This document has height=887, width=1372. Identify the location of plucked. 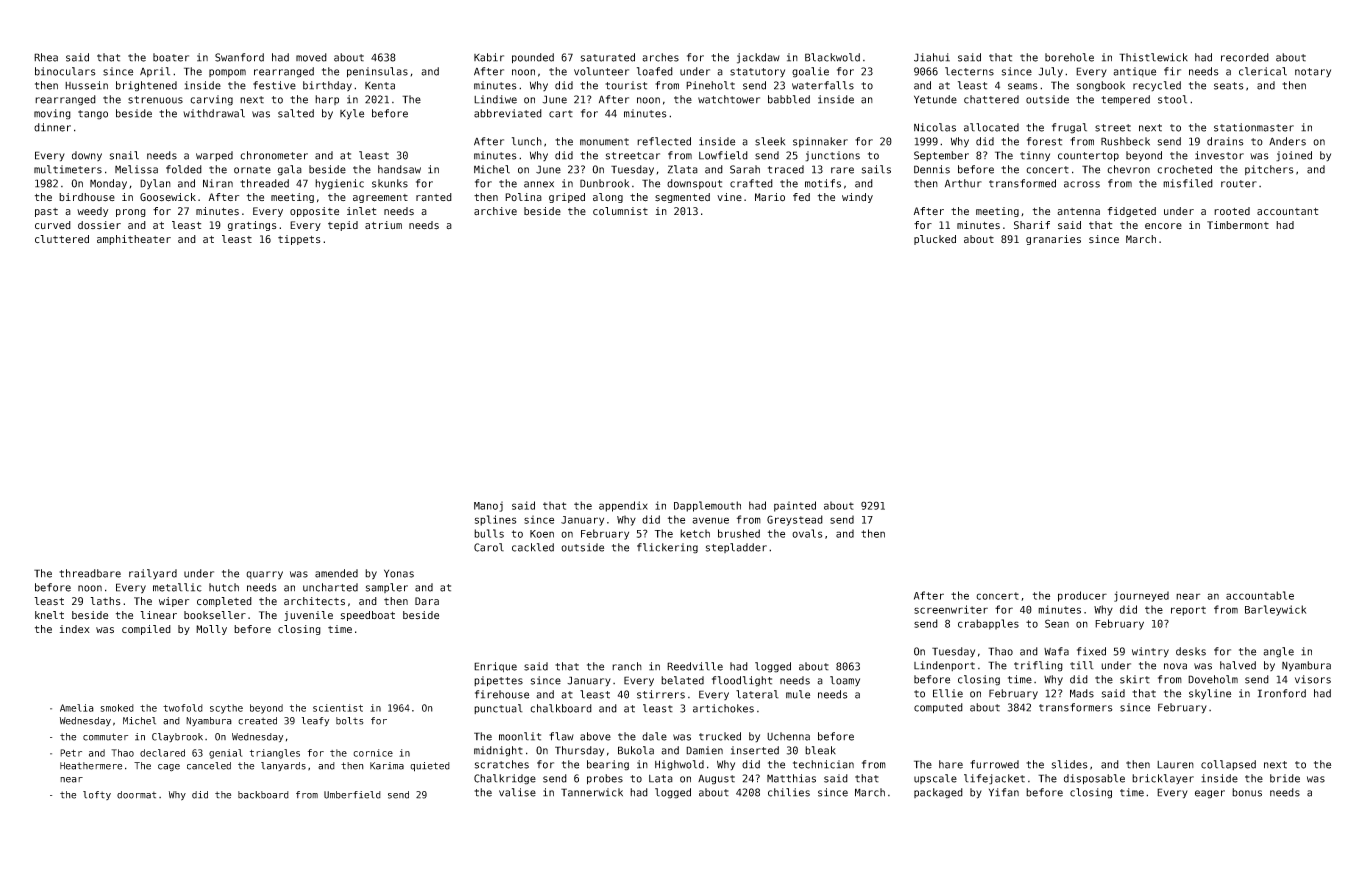
(935, 240).
